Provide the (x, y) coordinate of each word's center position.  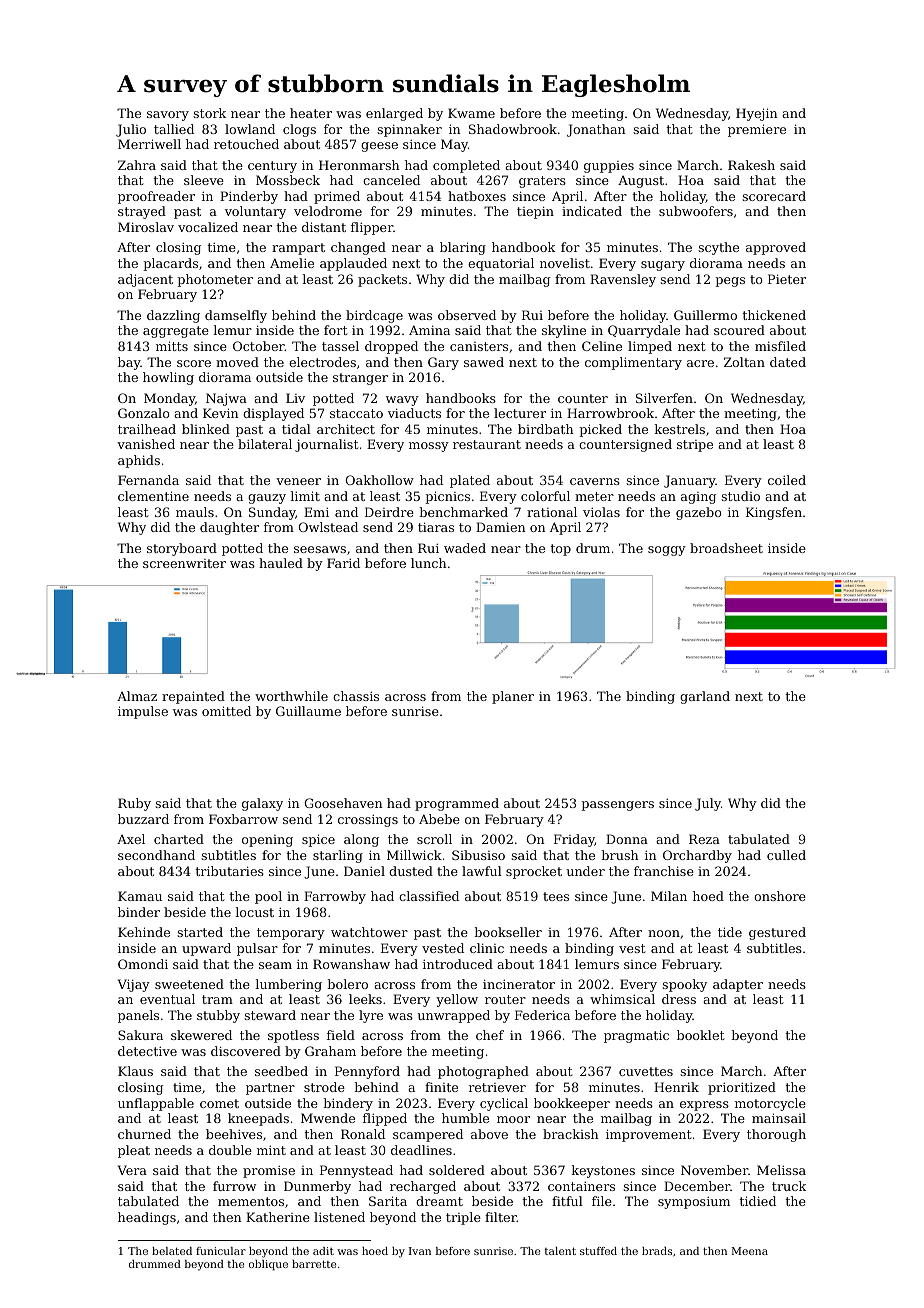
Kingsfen (774, 513)
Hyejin (757, 114)
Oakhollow (379, 480)
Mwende (328, 1118)
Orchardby (697, 856)
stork (209, 113)
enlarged (394, 114)
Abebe (439, 819)
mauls (195, 512)
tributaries (230, 871)
